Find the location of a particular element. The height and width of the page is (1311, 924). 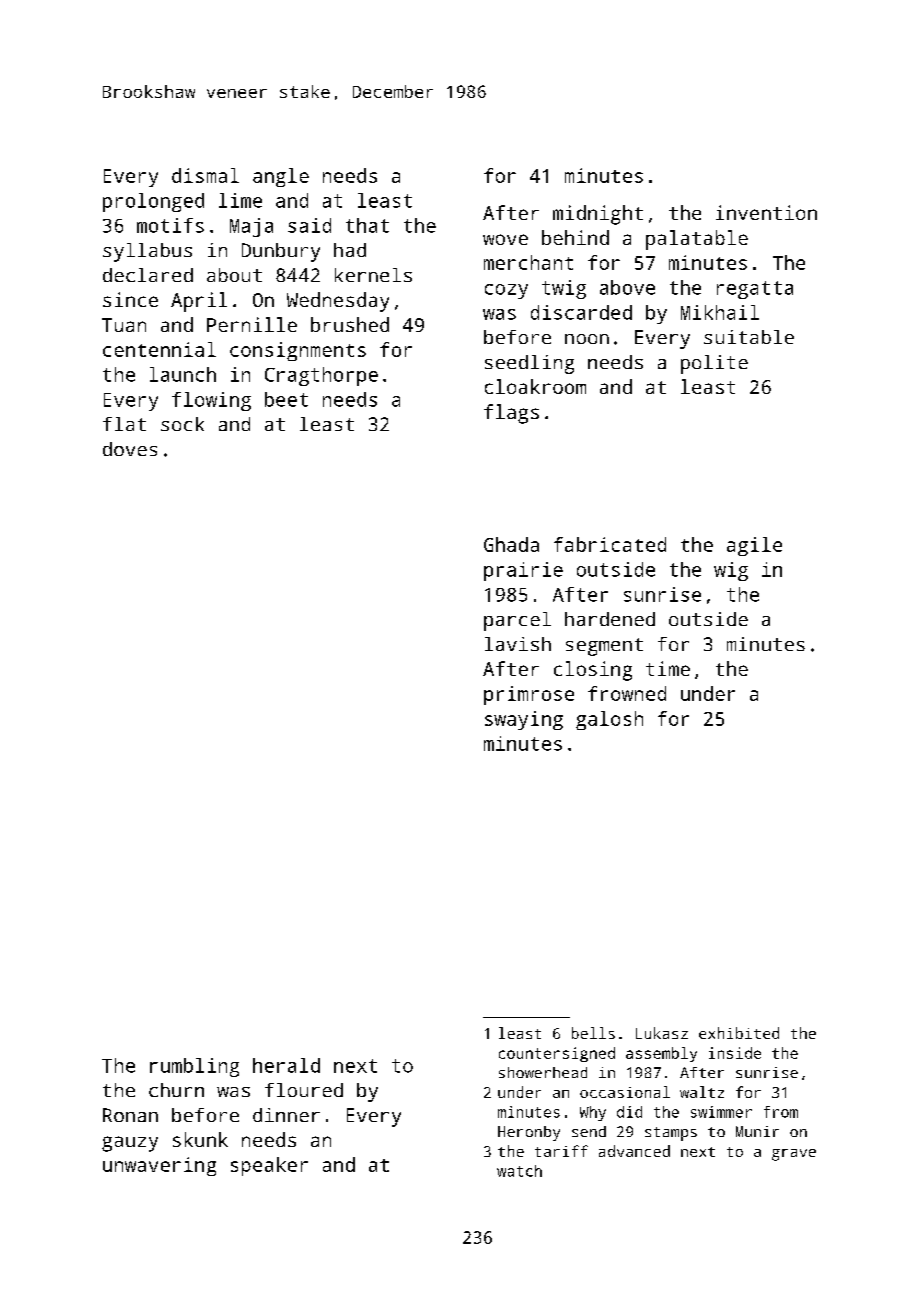

herald is located at coordinates (286, 1065).
